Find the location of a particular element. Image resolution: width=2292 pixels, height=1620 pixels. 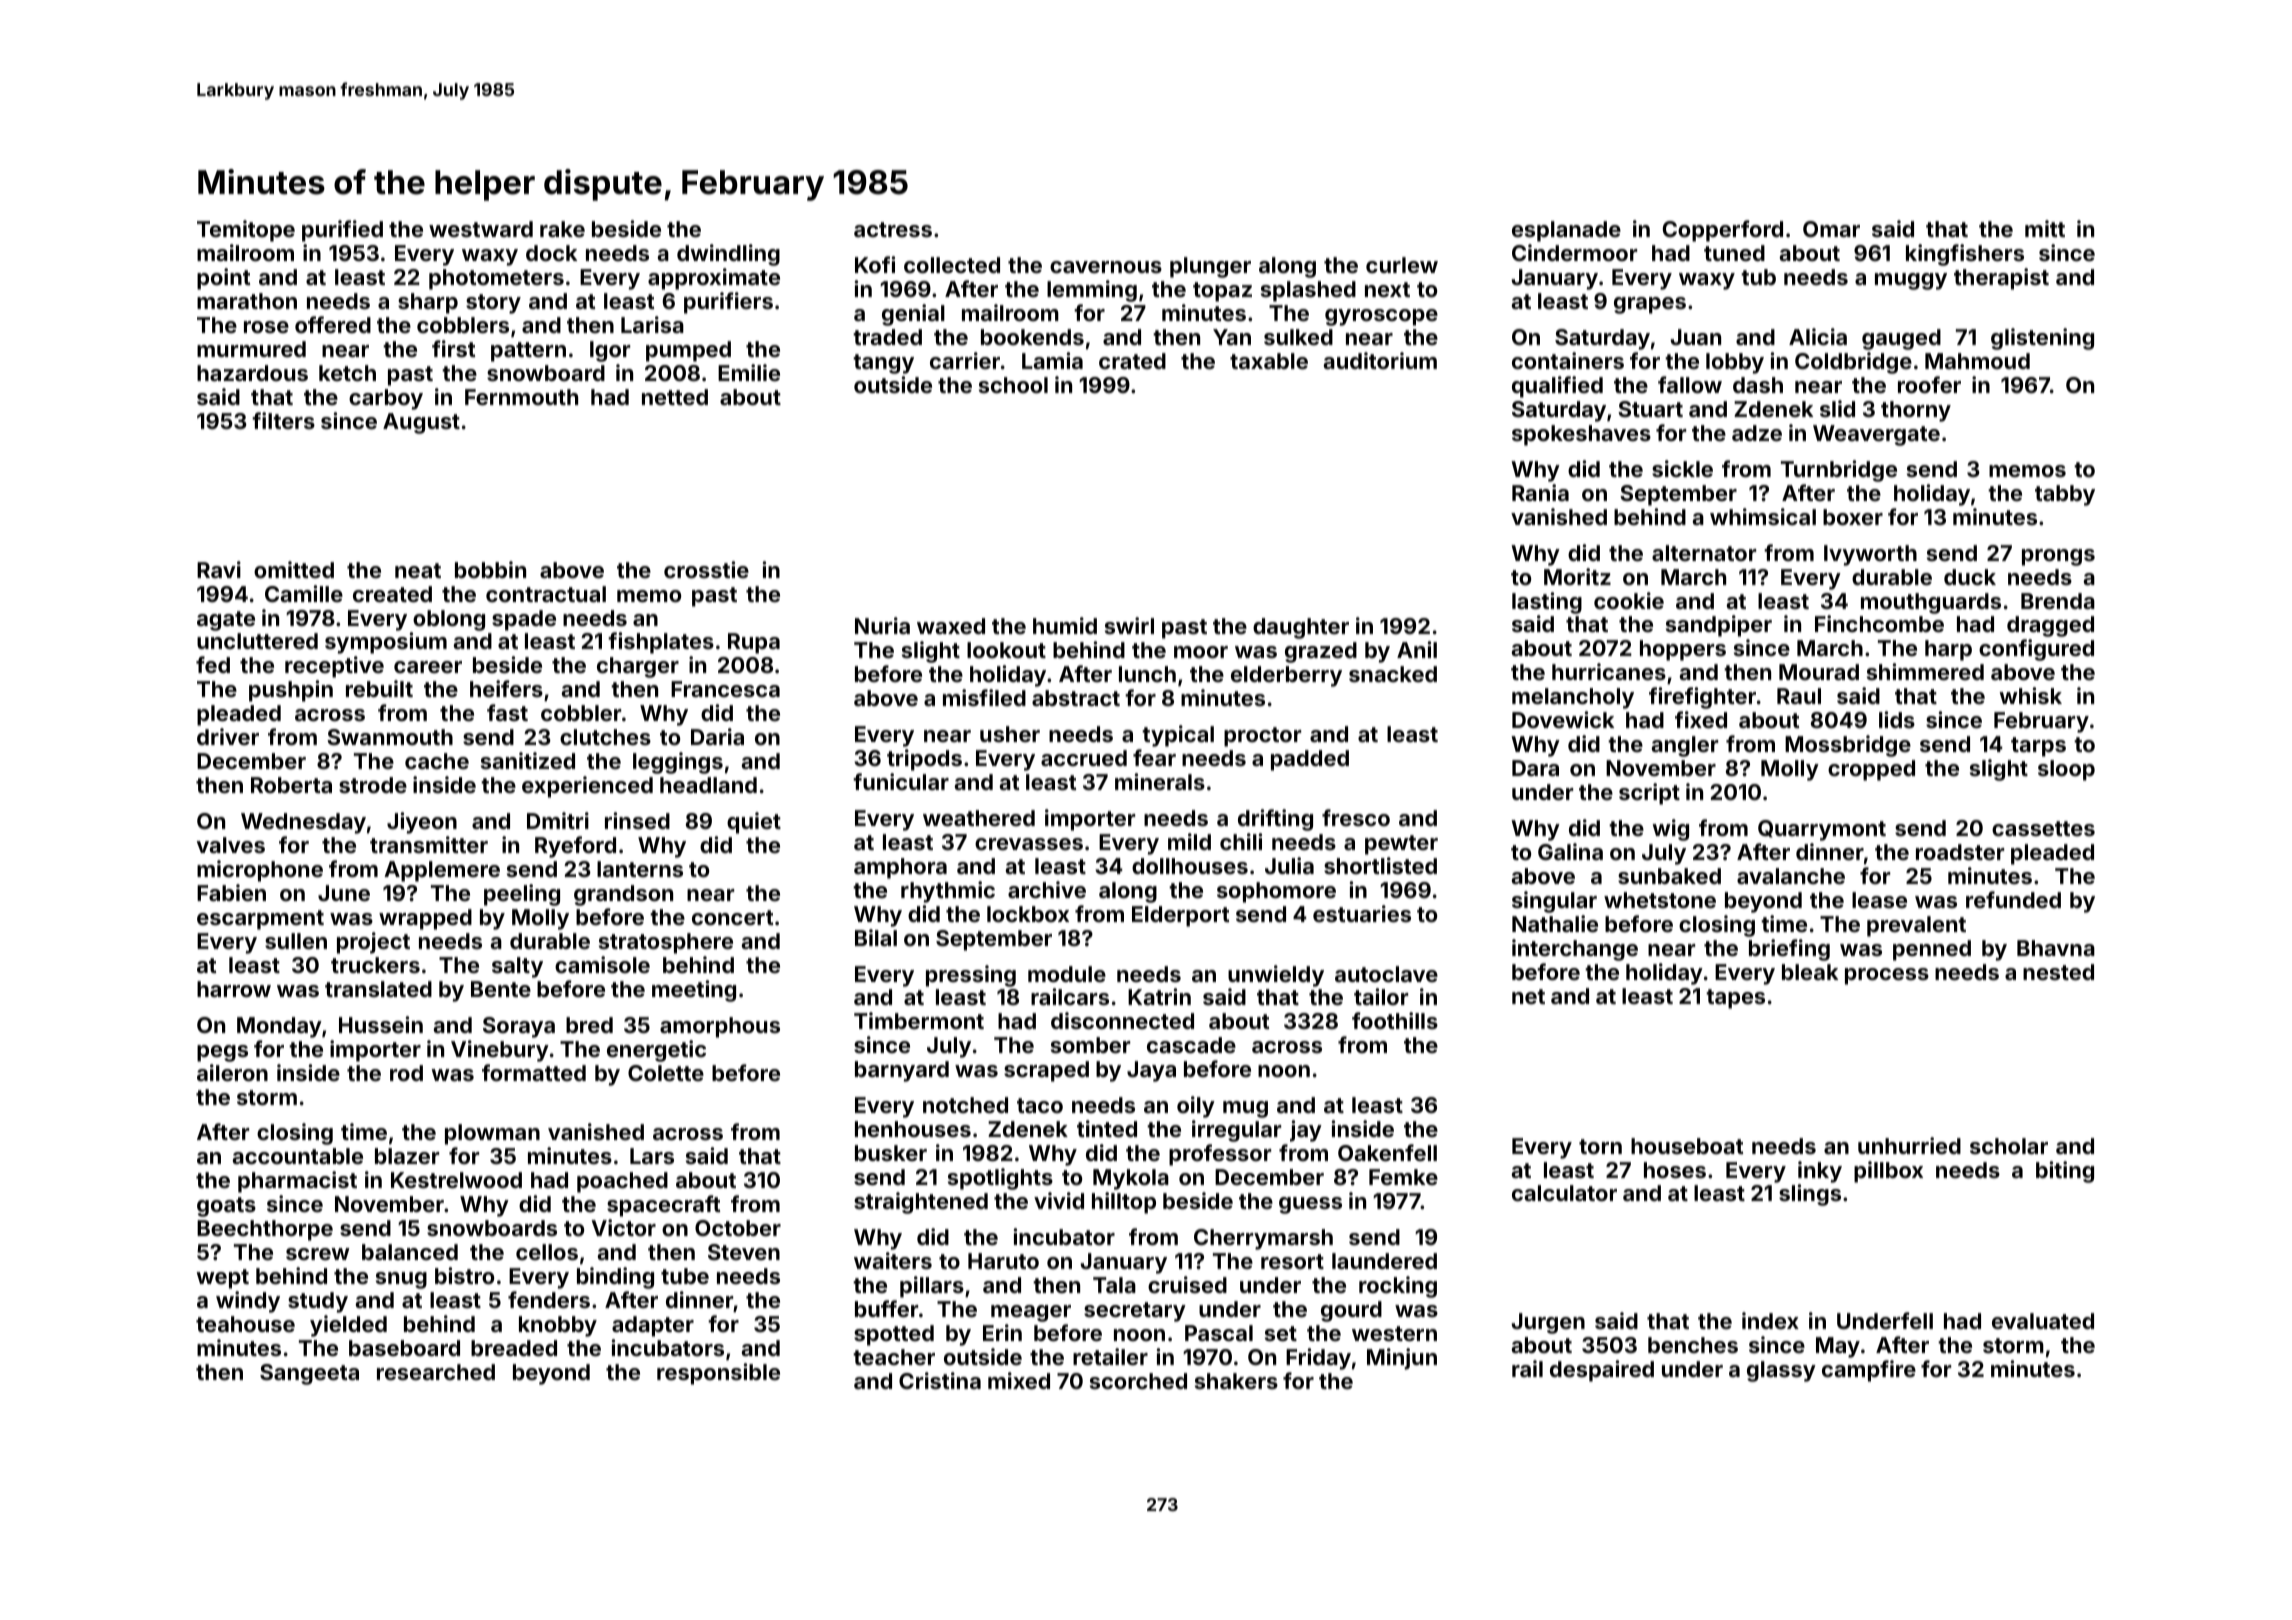

genial is located at coordinates (913, 315).
